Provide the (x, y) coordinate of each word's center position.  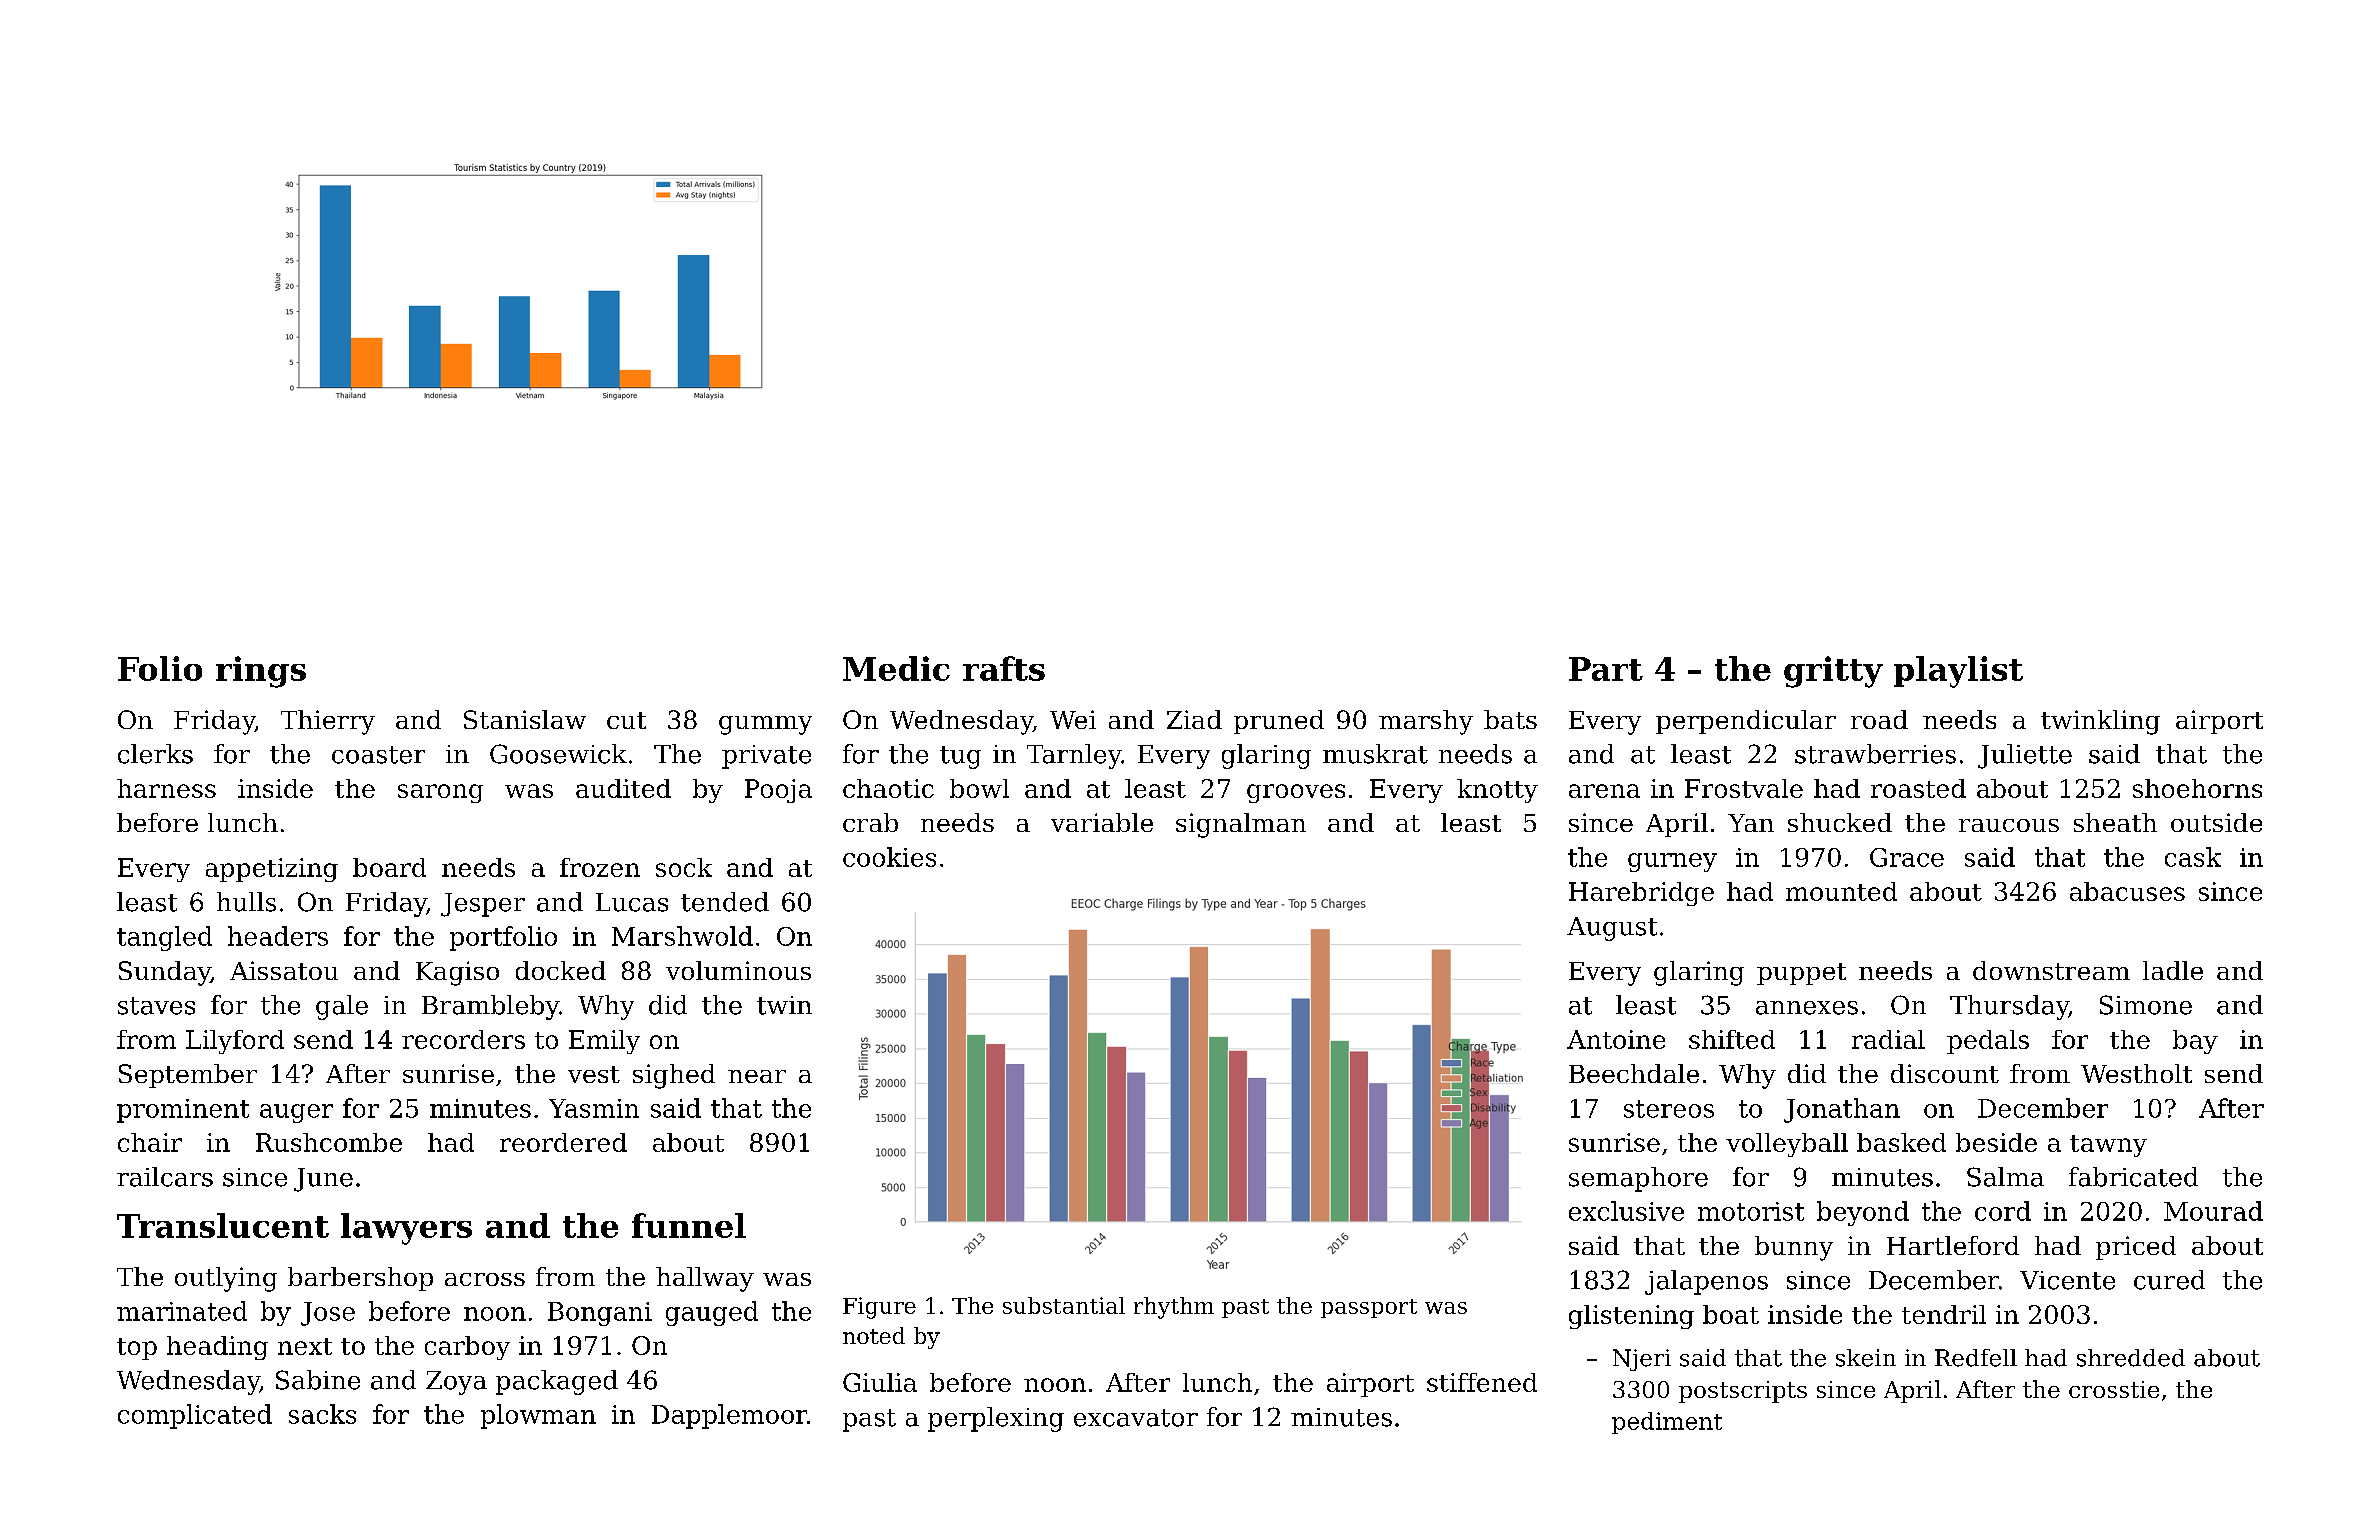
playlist (1958, 672)
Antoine (1616, 1039)
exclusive (1626, 1211)
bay (2195, 1042)
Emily (604, 1042)
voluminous (738, 970)
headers (278, 936)
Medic (896, 668)
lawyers (406, 1229)
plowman (538, 1416)
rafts (1004, 668)
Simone (2146, 1005)
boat (1731, 1314)
